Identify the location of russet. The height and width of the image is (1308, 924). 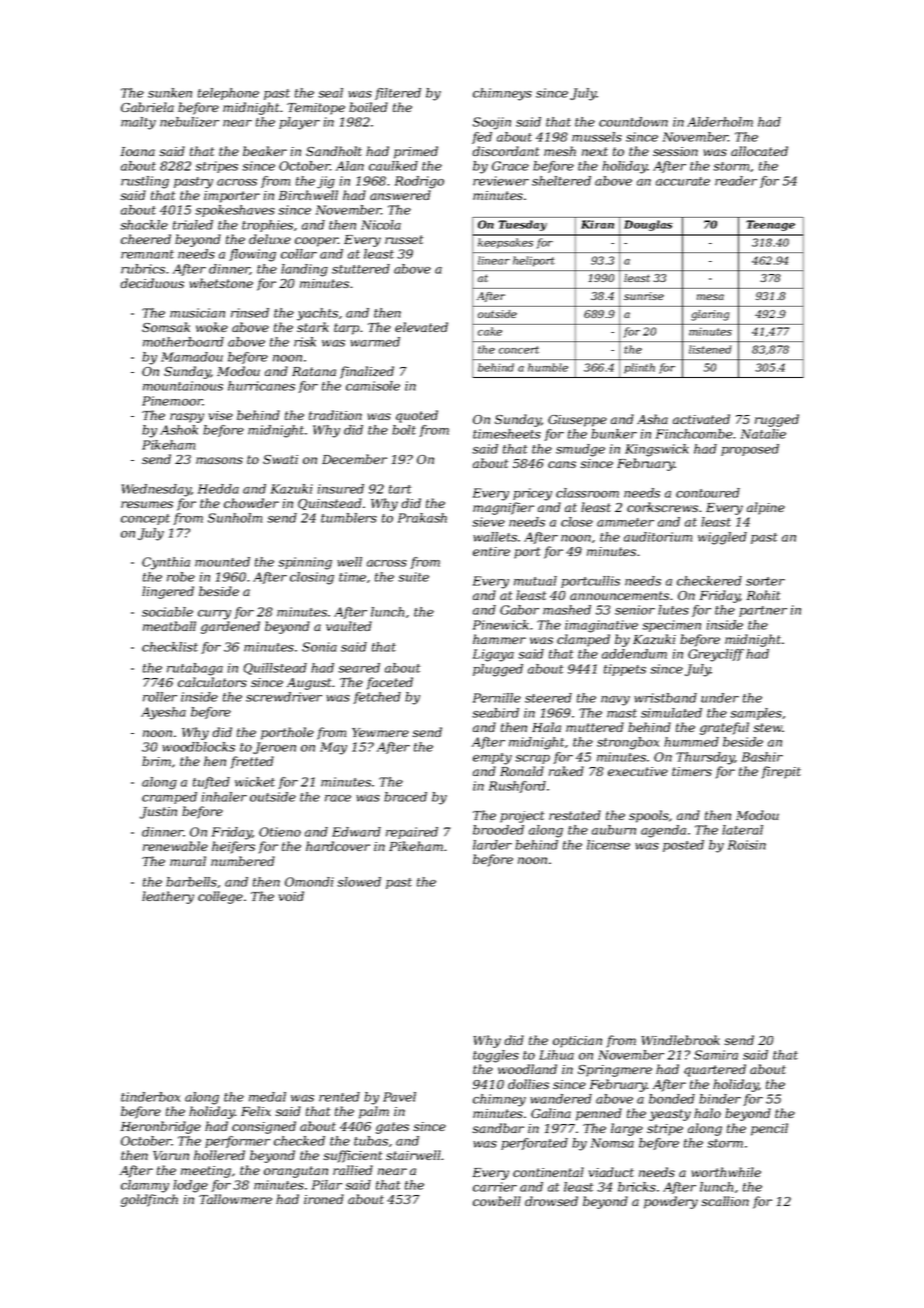
(404, 239).
